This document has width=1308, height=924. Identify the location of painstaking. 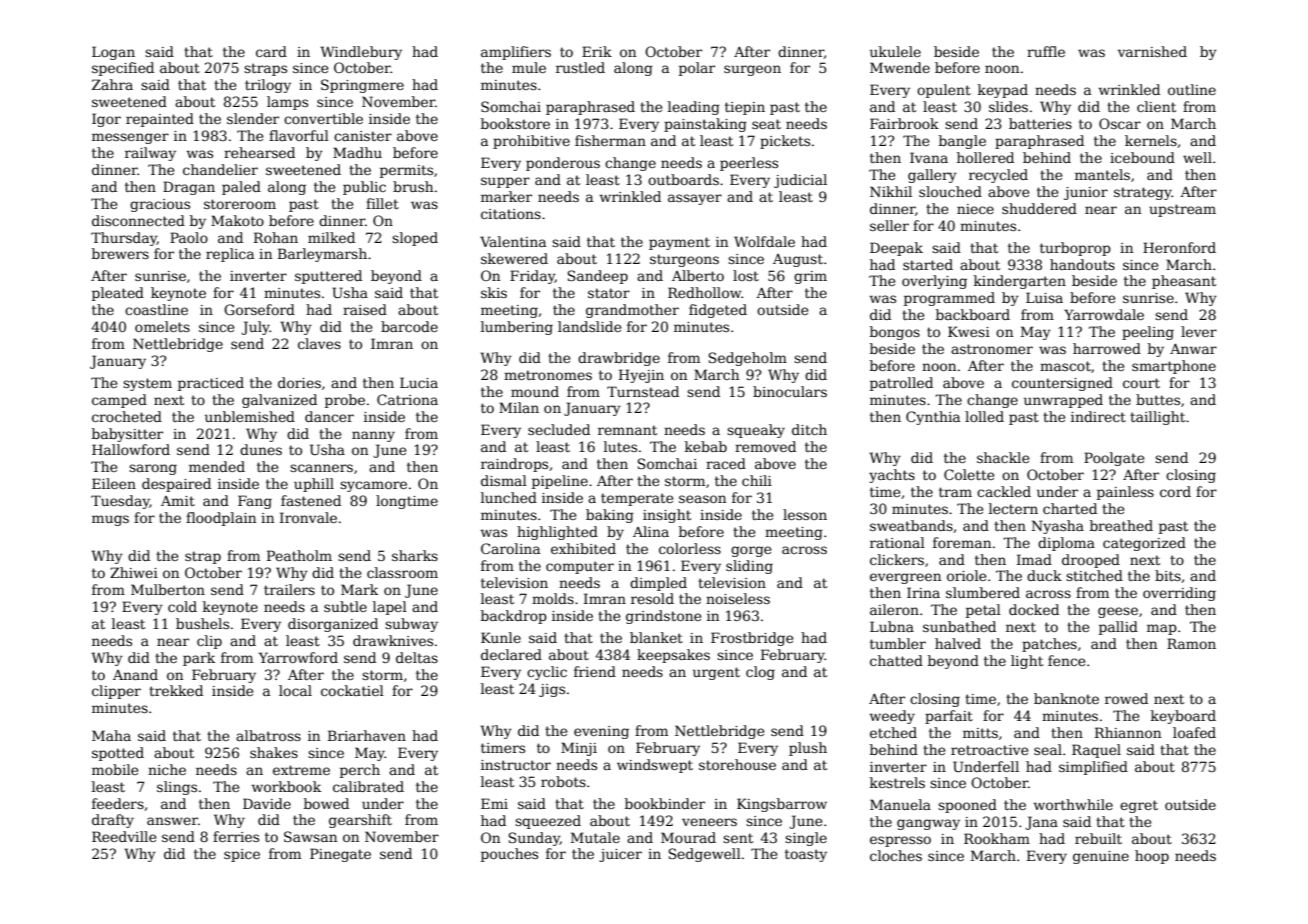
(705, 125).
